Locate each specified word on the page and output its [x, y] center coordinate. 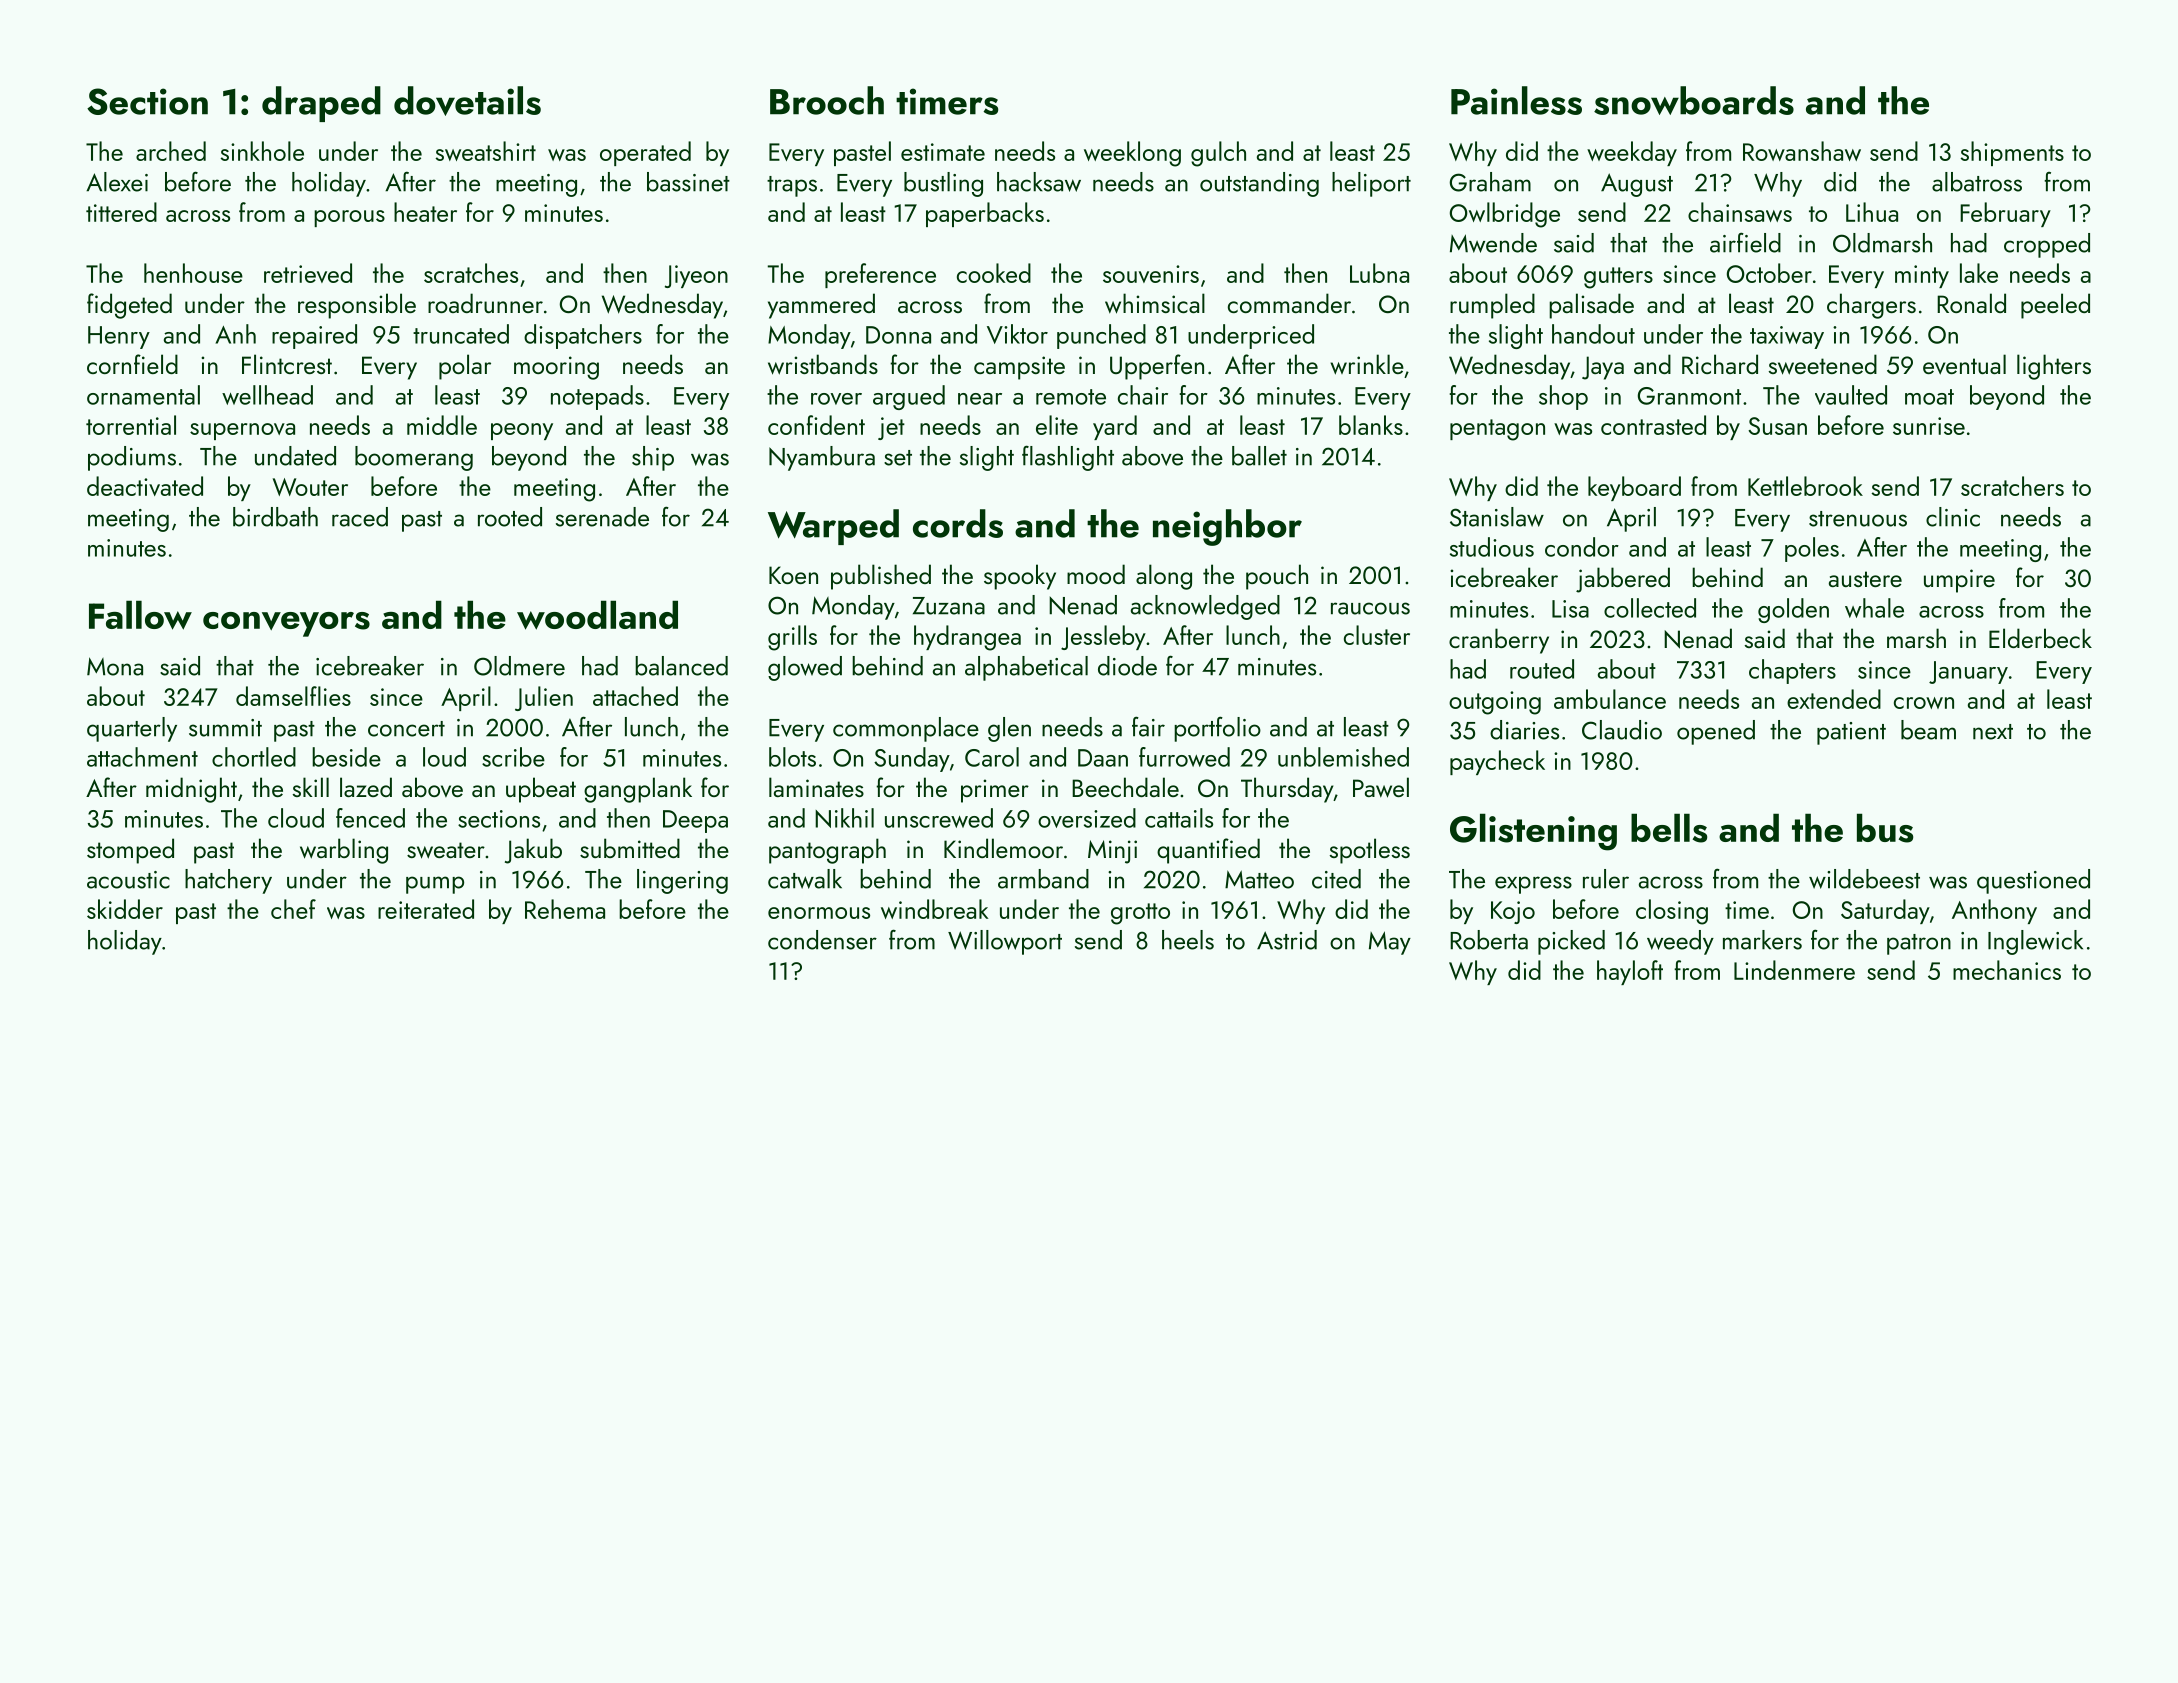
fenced [370, 818]
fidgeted [129, 306]
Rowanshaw [1802, 151]
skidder [125, 909]
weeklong [1132, 154]
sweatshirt [485, 151]
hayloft [1630, 972]
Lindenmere [1794, 970]
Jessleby [1103, 637]
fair [1148, 726]
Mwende [1493, 243]
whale [1874, 608]
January [1968, 672]
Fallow [140, 615]
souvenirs [1151, 274]
